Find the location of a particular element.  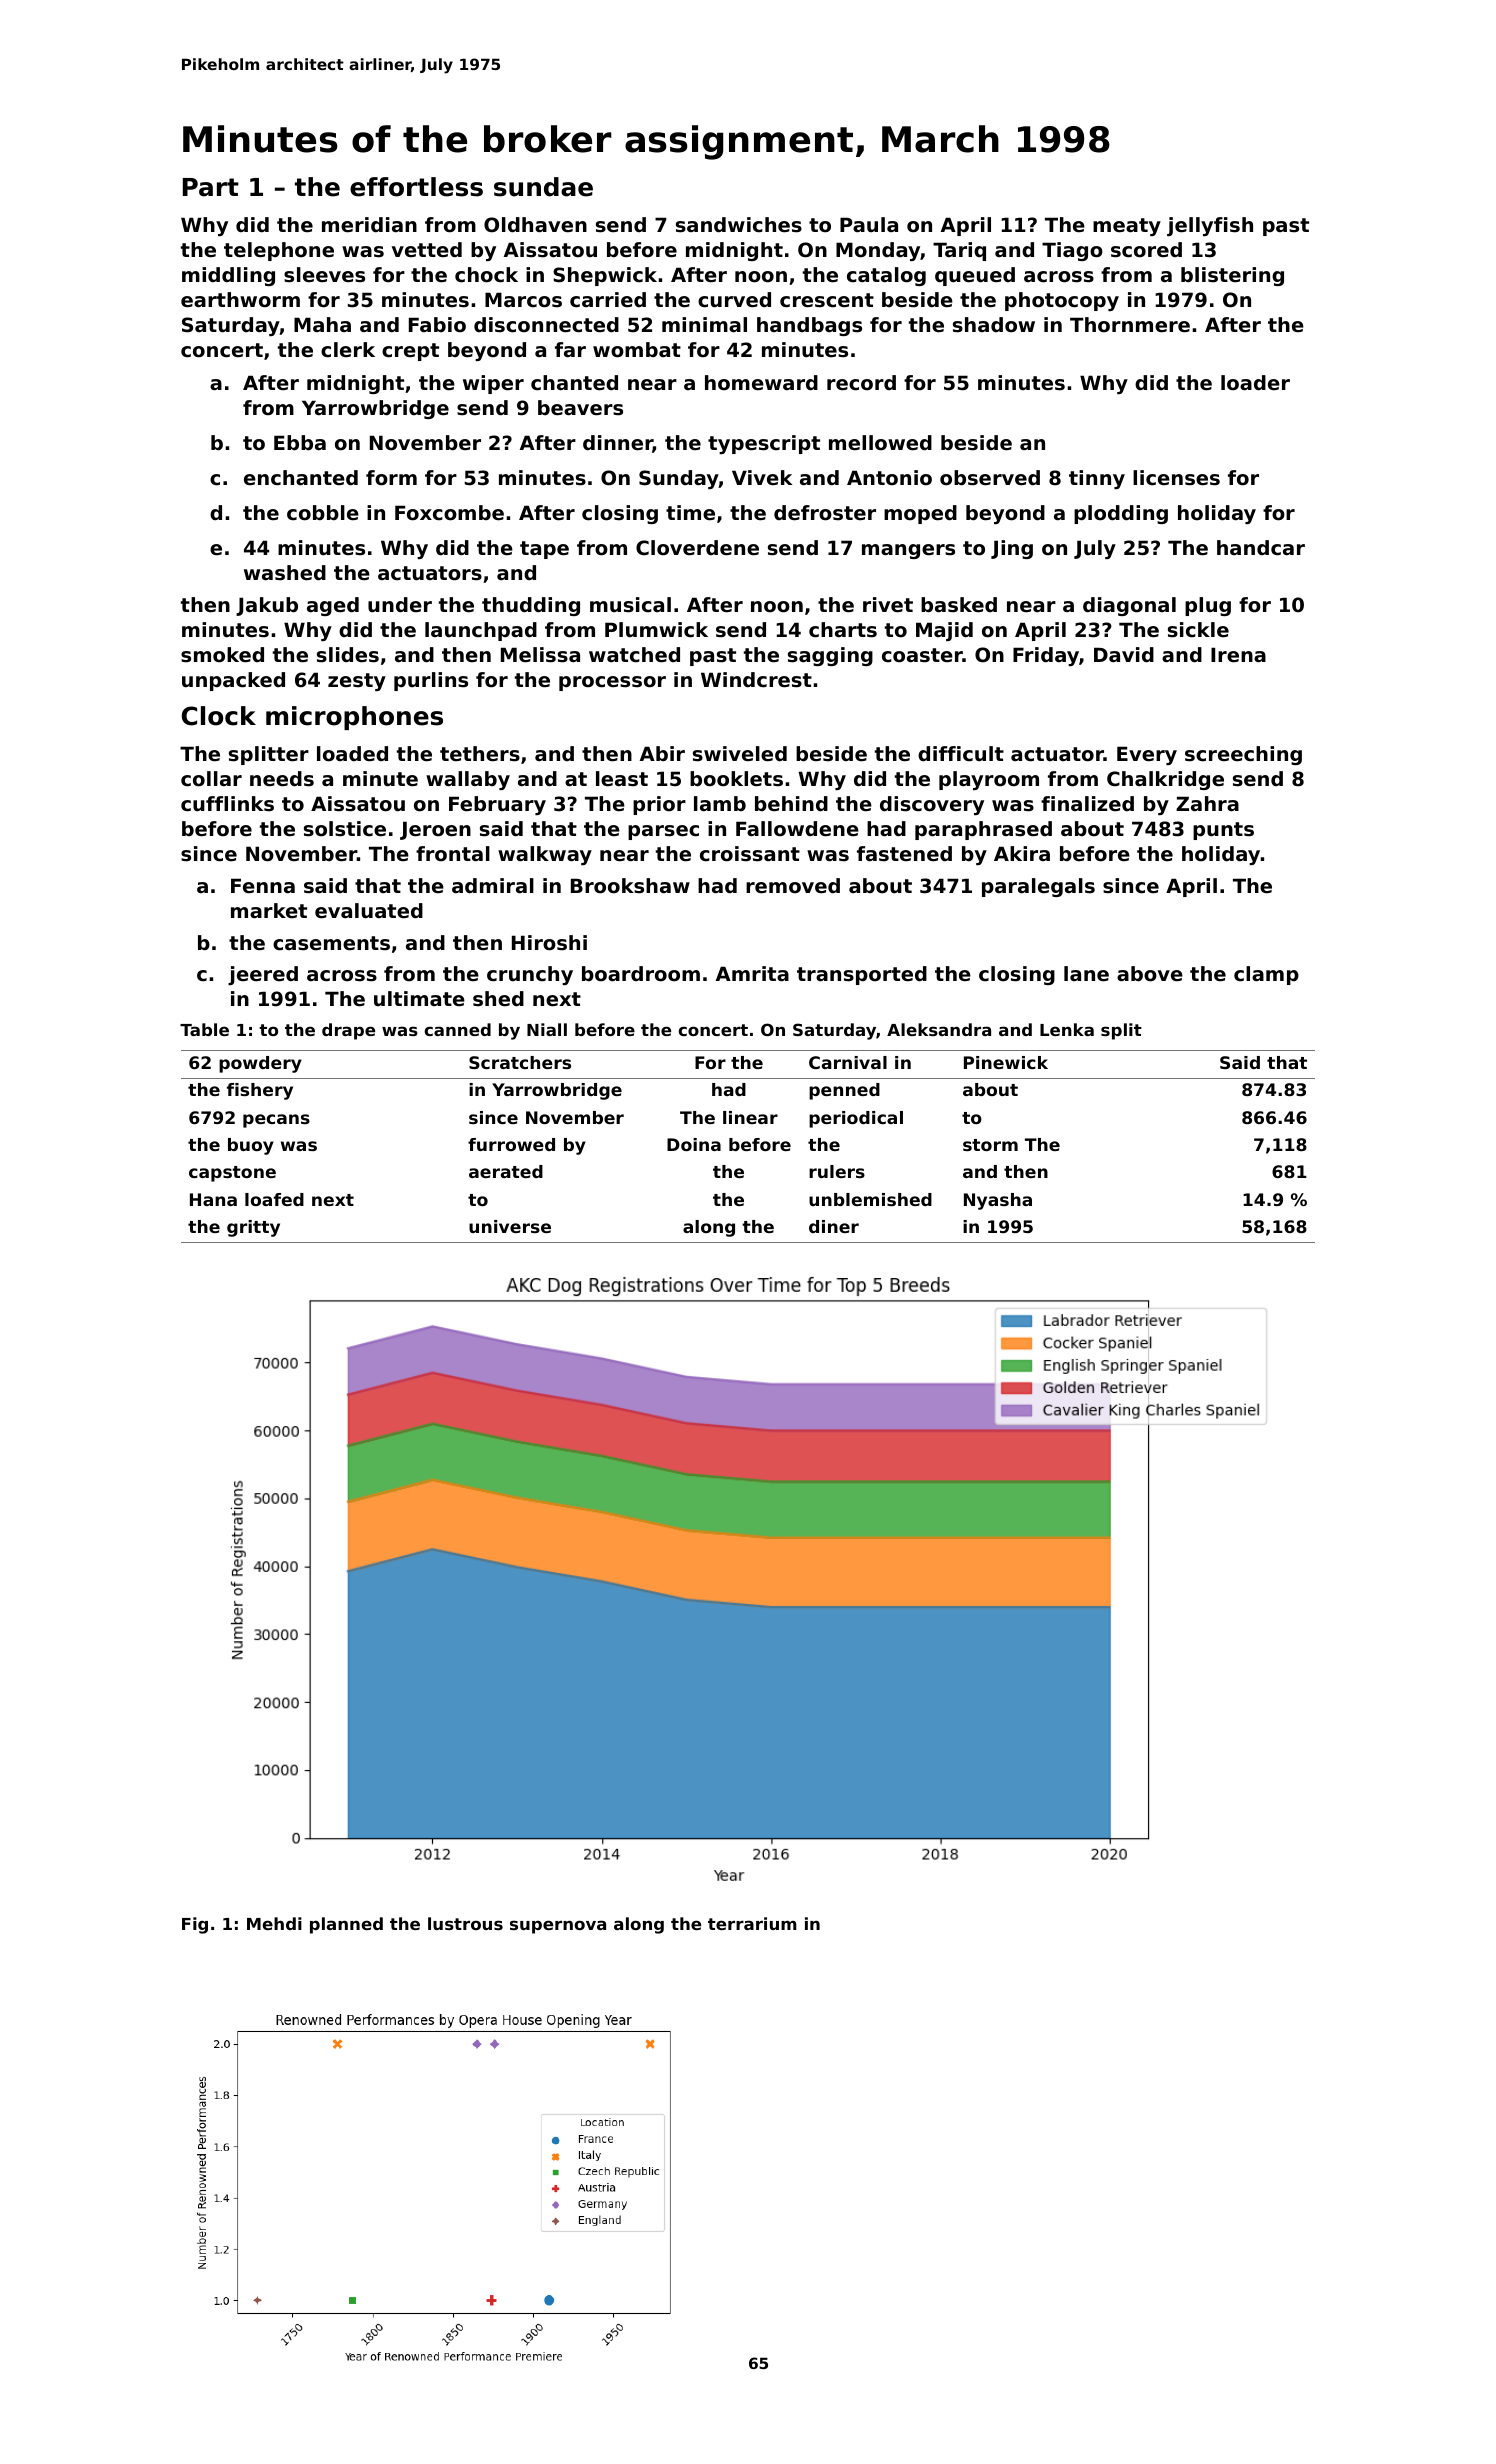

Nyasha is located at coordinates (998, 1201).
